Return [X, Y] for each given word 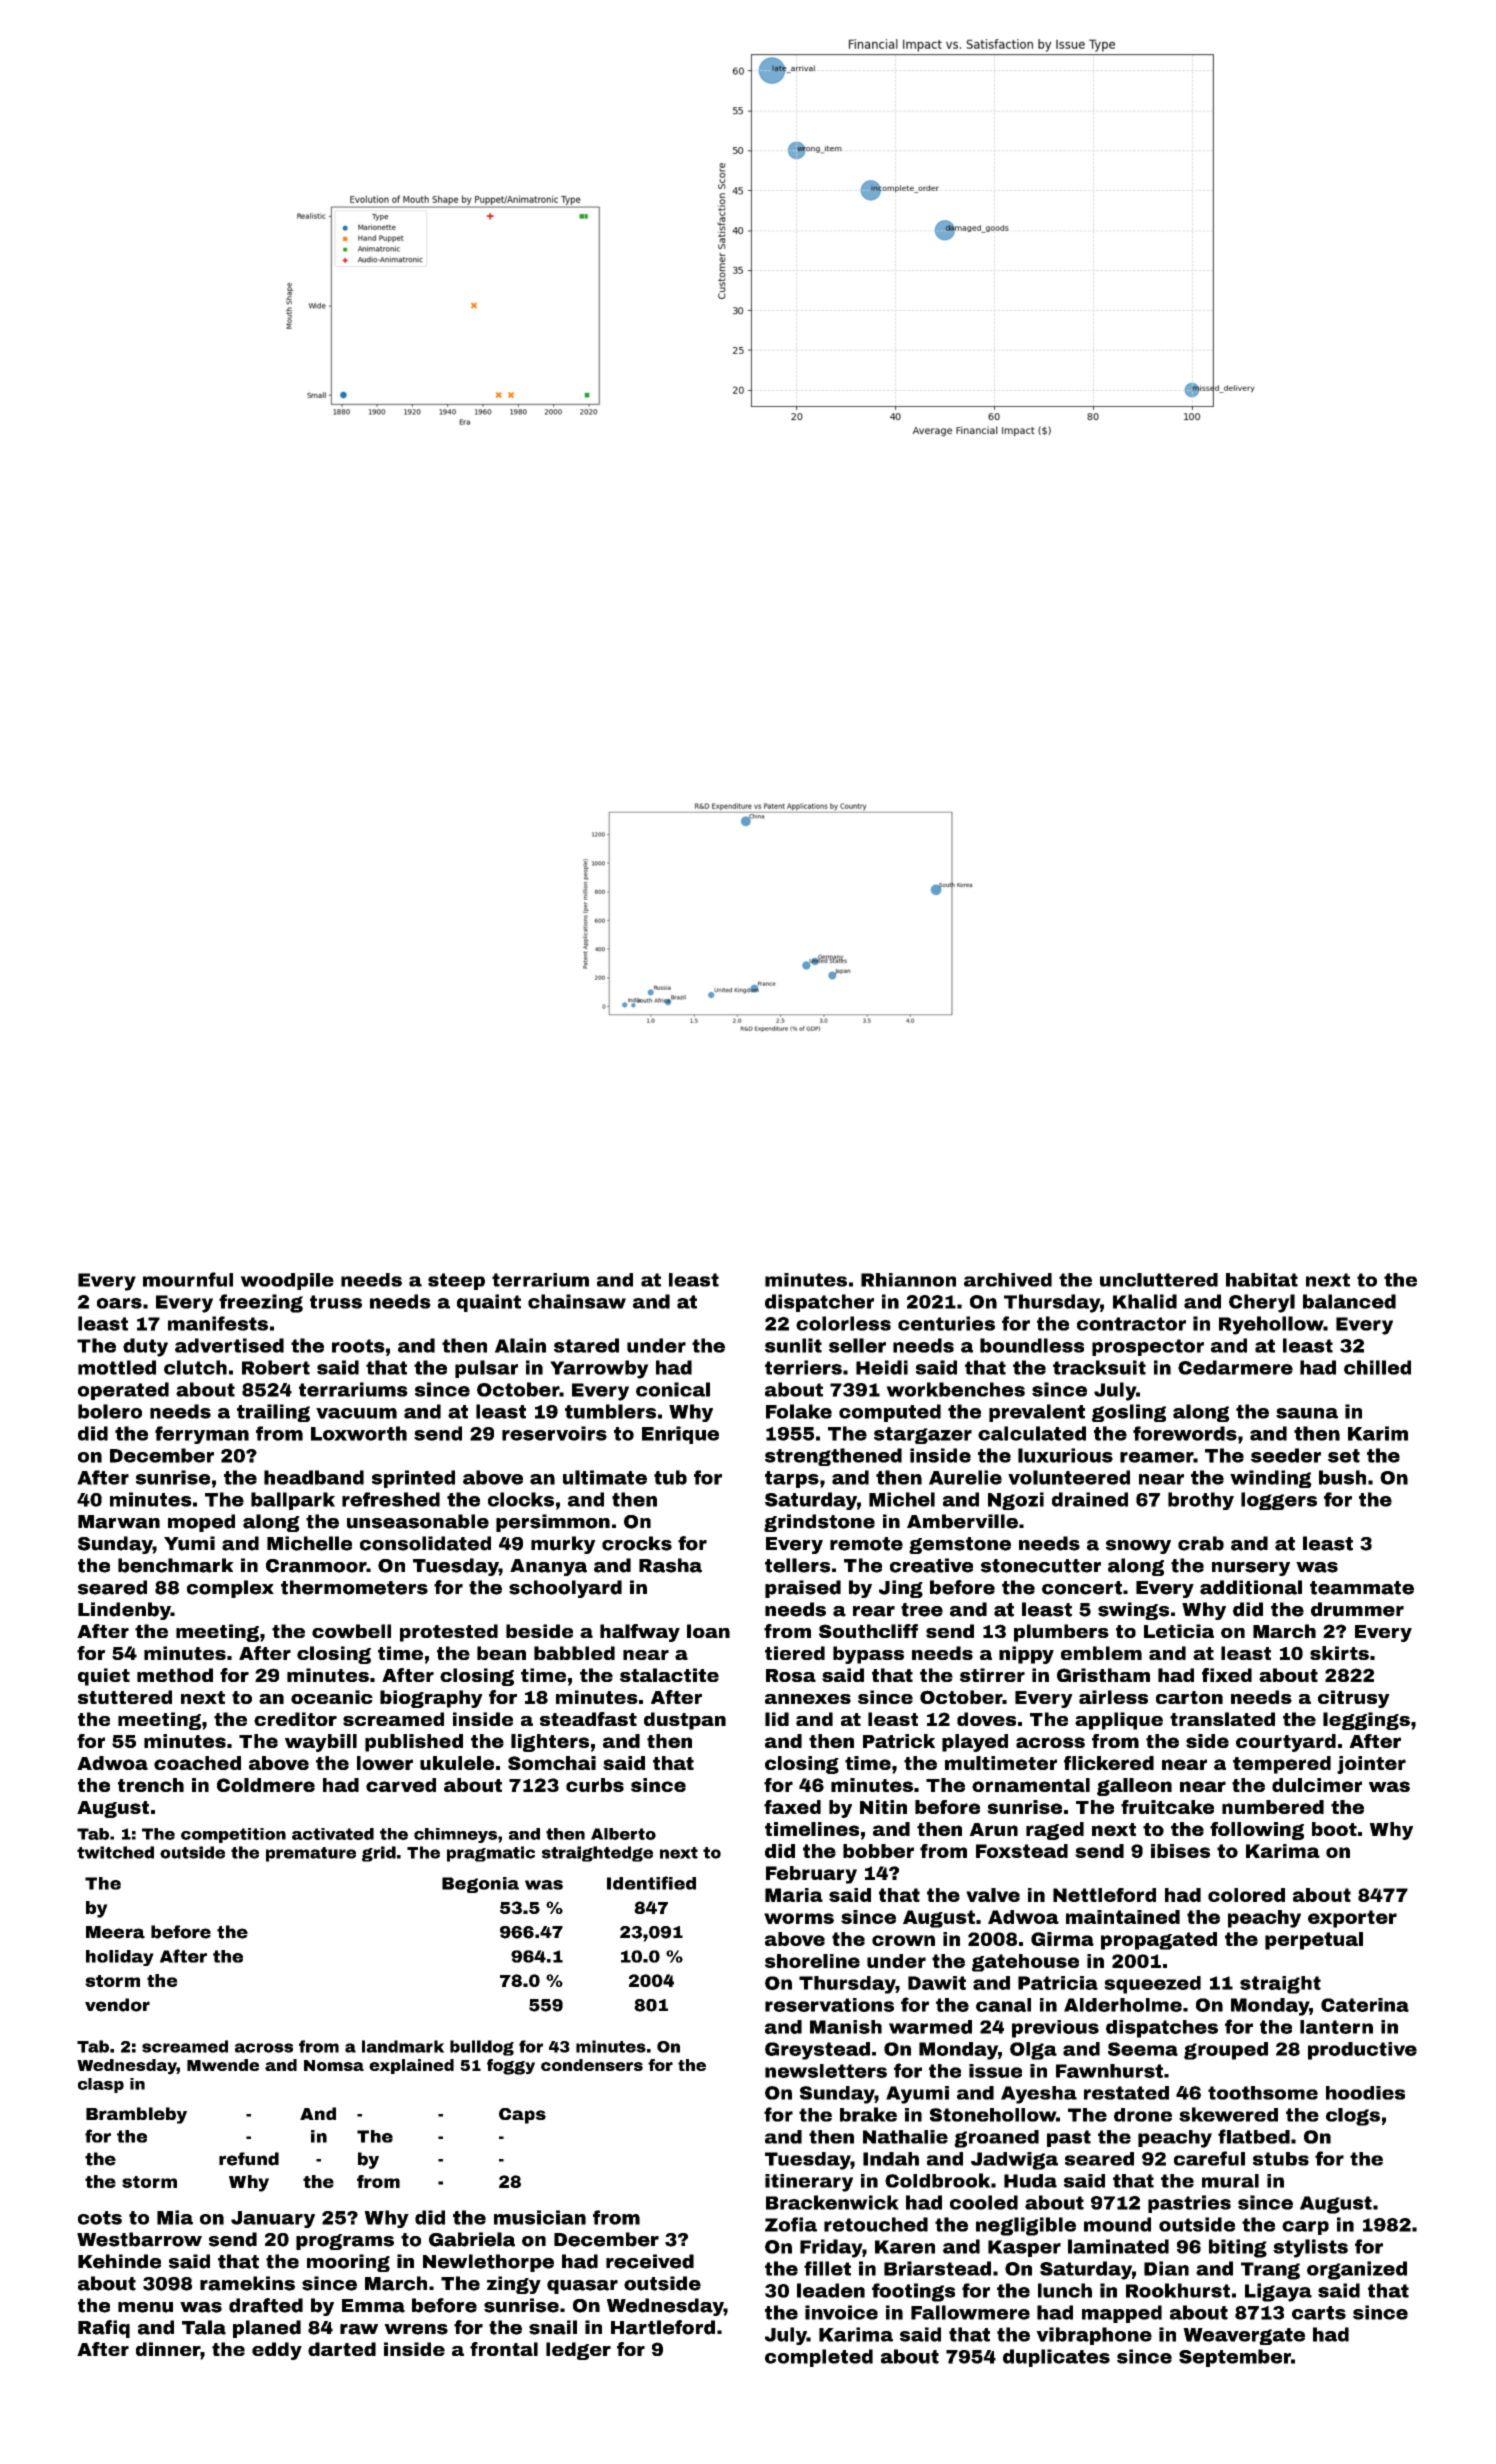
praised [803, 1589]
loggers [1279, 1501]
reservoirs [554, 1433]
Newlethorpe [488, 2263]
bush [1342, 1477]
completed [819, 2358]
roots [358, 1346]
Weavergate [1244, 2336]
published [414, 1743]
